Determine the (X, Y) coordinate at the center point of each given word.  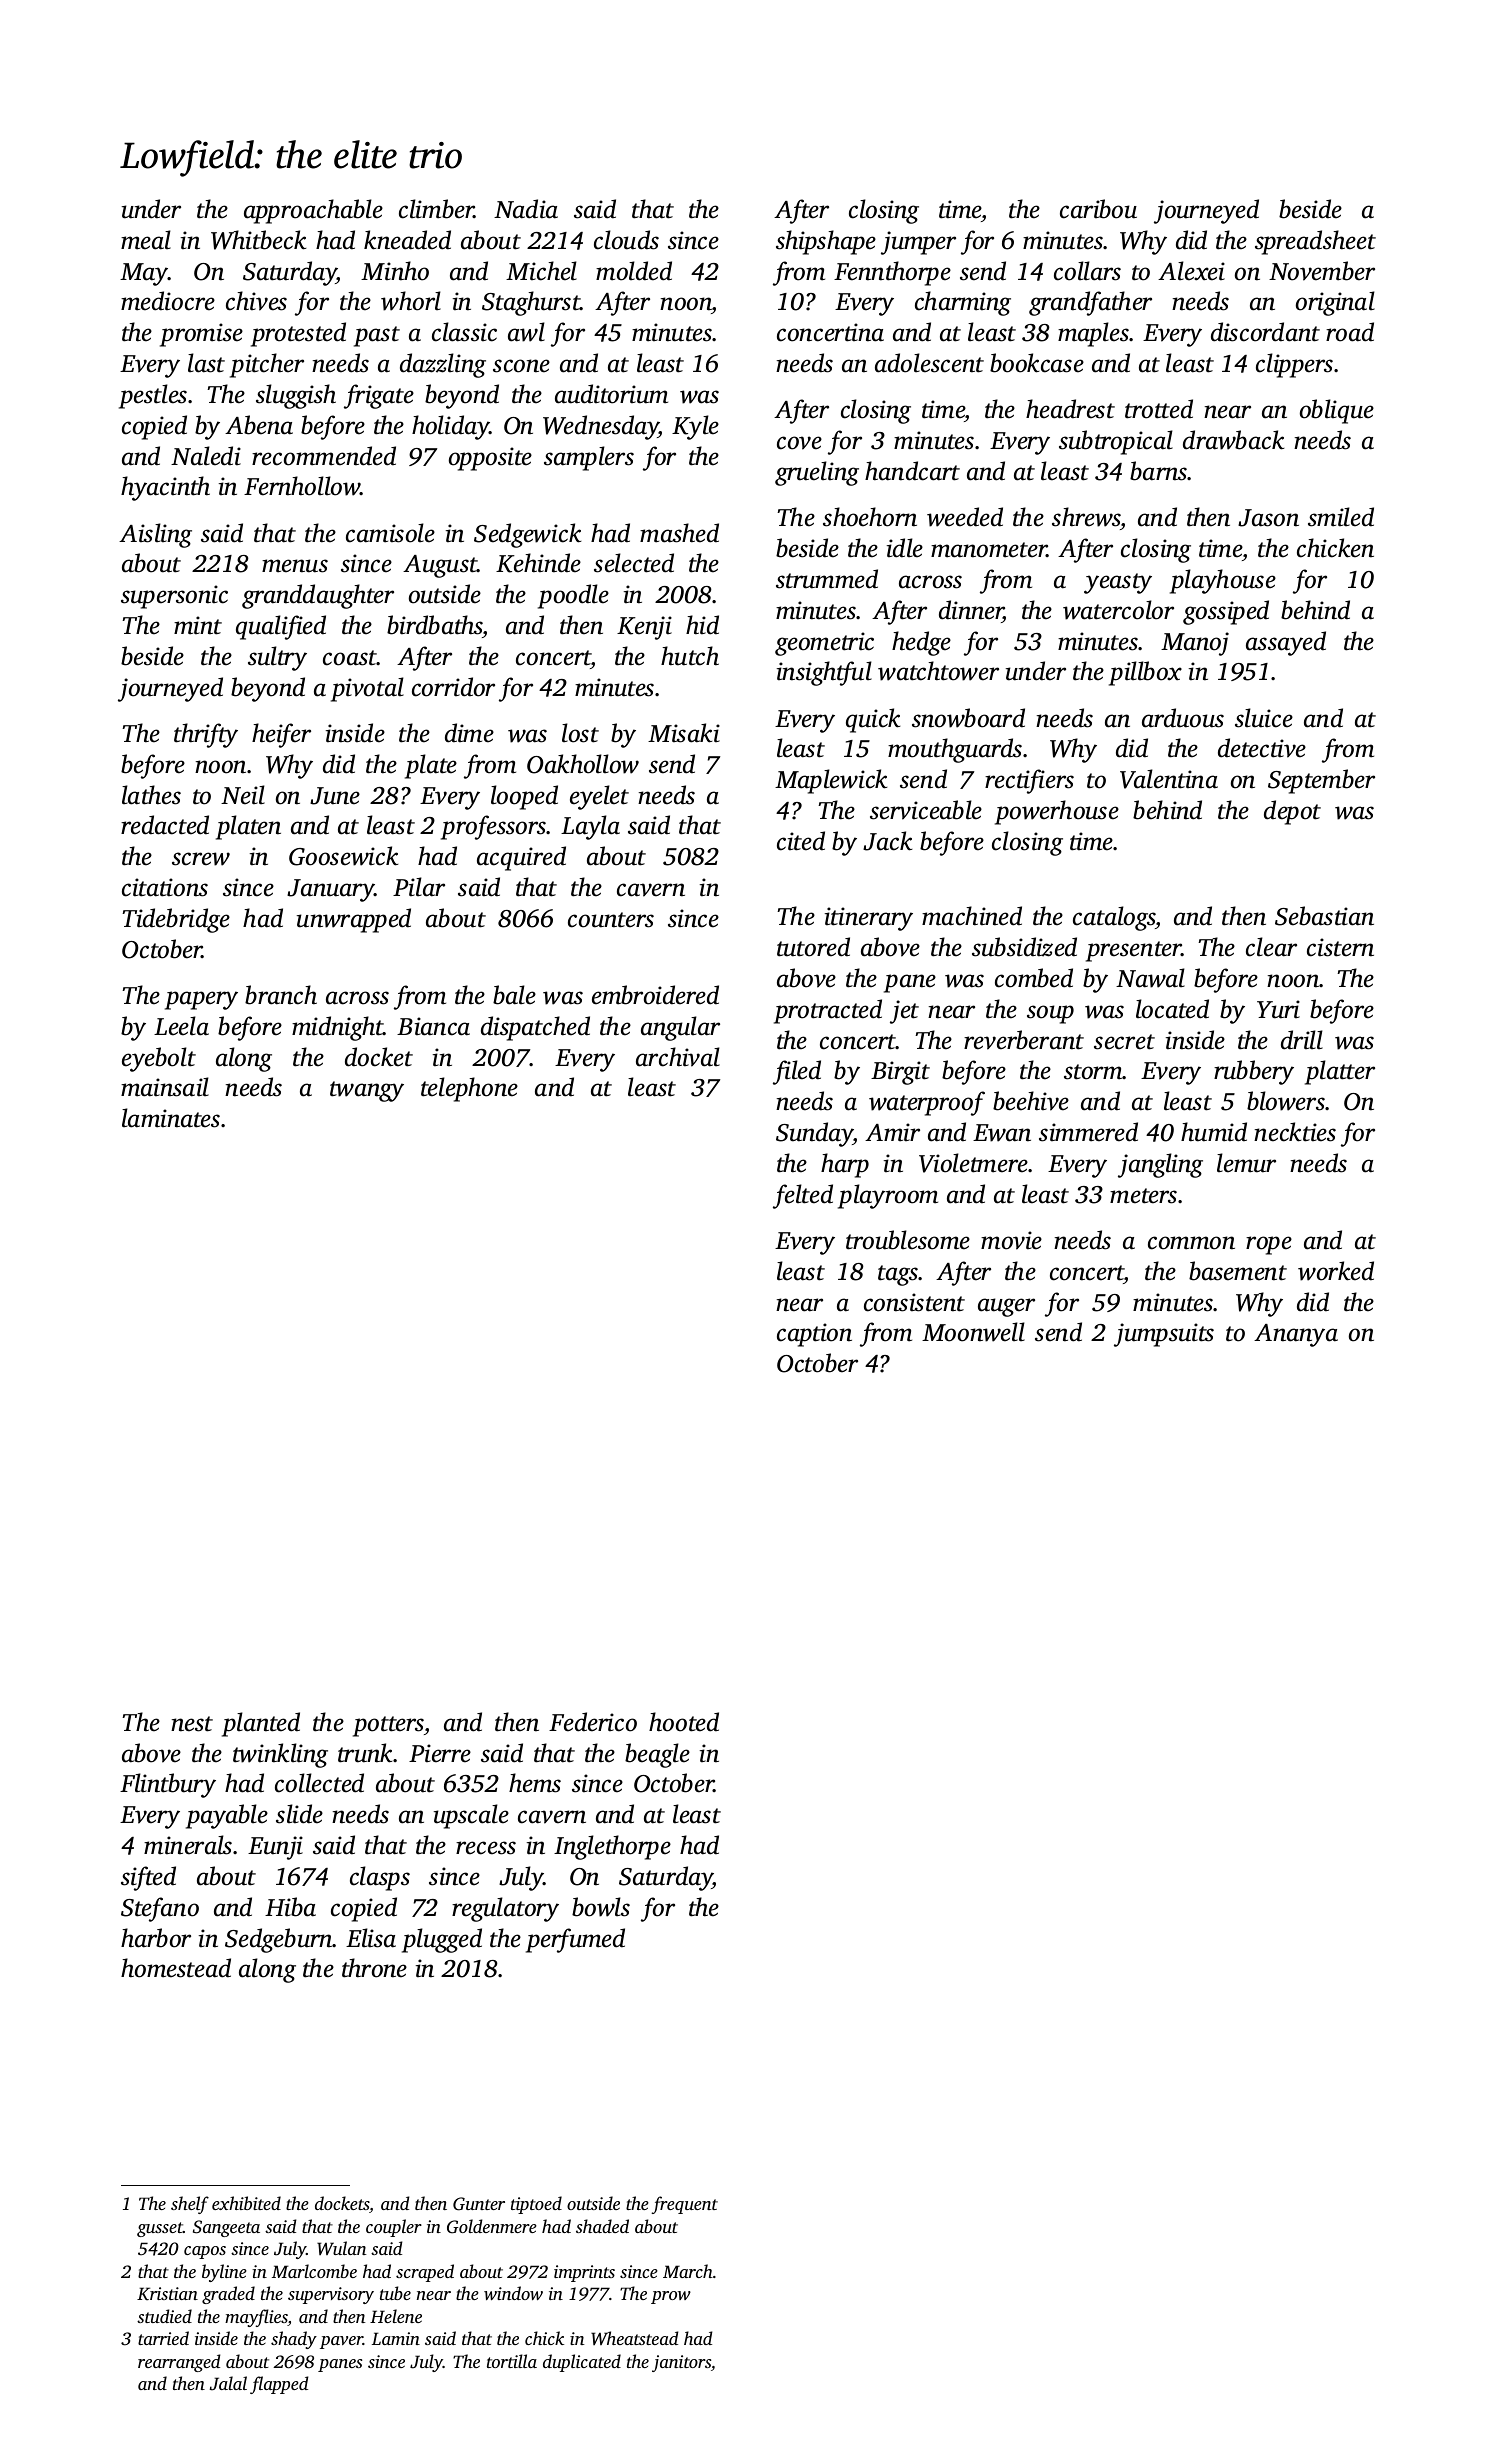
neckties (1295, 1132)
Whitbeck (258, 240)
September (1321, 781)
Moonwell (973, 1332)
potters (388, 1726)
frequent (685, 2205)
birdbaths (435, 625)
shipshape (826, 242)
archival (678, 1057)
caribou (1098, 209)
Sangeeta (226, 2228)
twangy (367, 1091)
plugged (442, 1940)
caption (814, 1335)
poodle (573, 596)
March (688, 2271)
